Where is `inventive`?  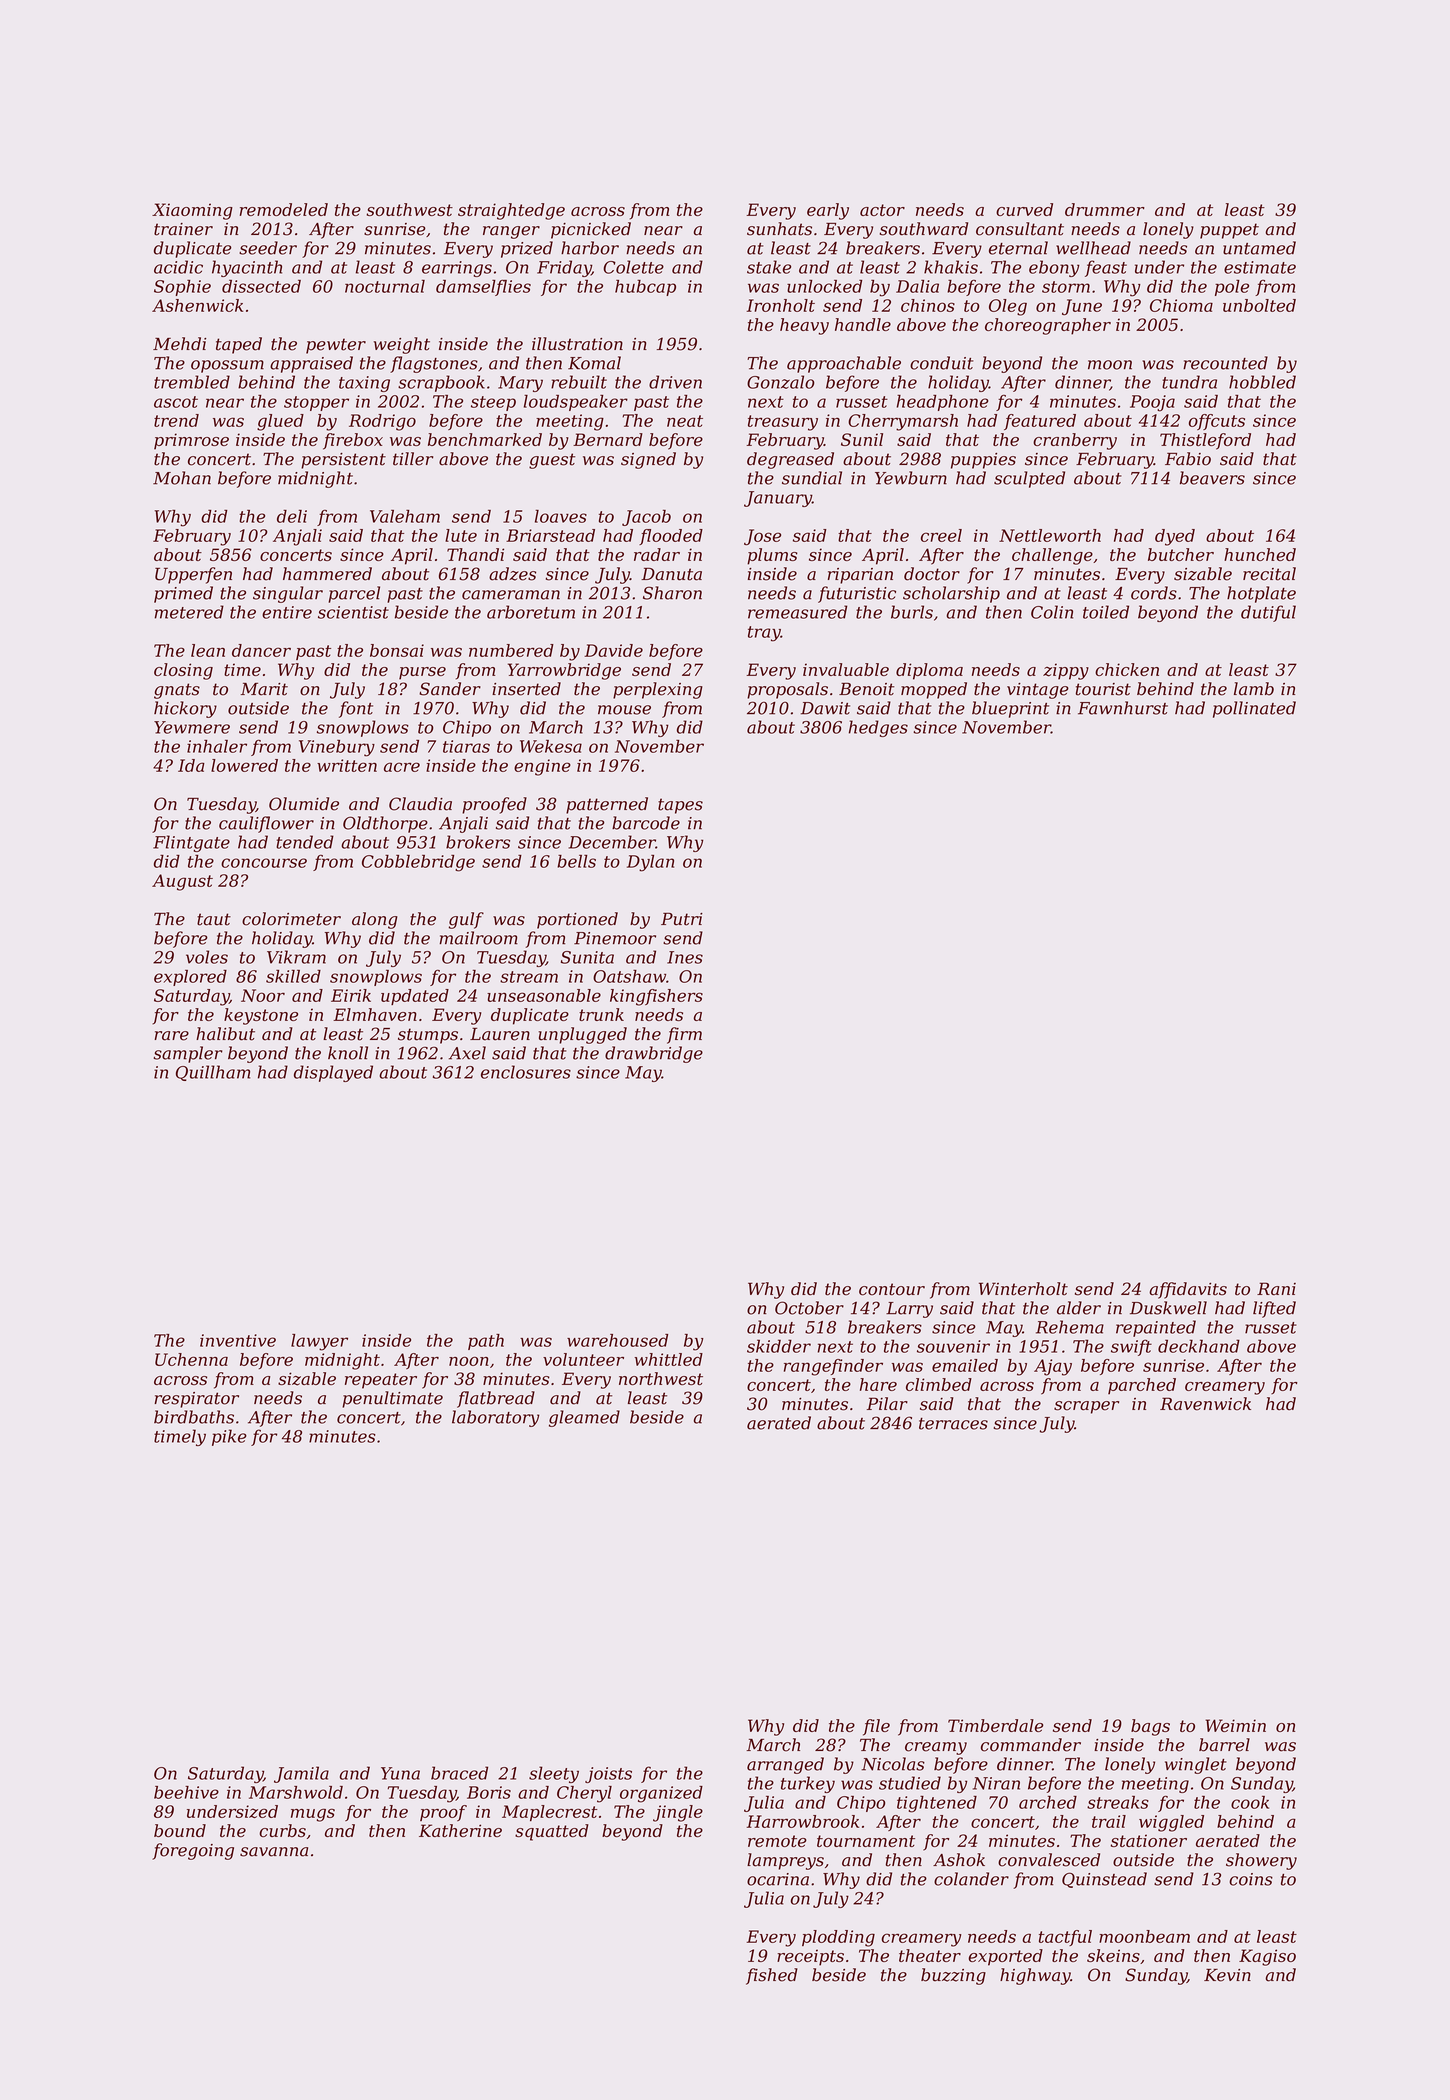 inventive is located at coordinates (238, 1340).
